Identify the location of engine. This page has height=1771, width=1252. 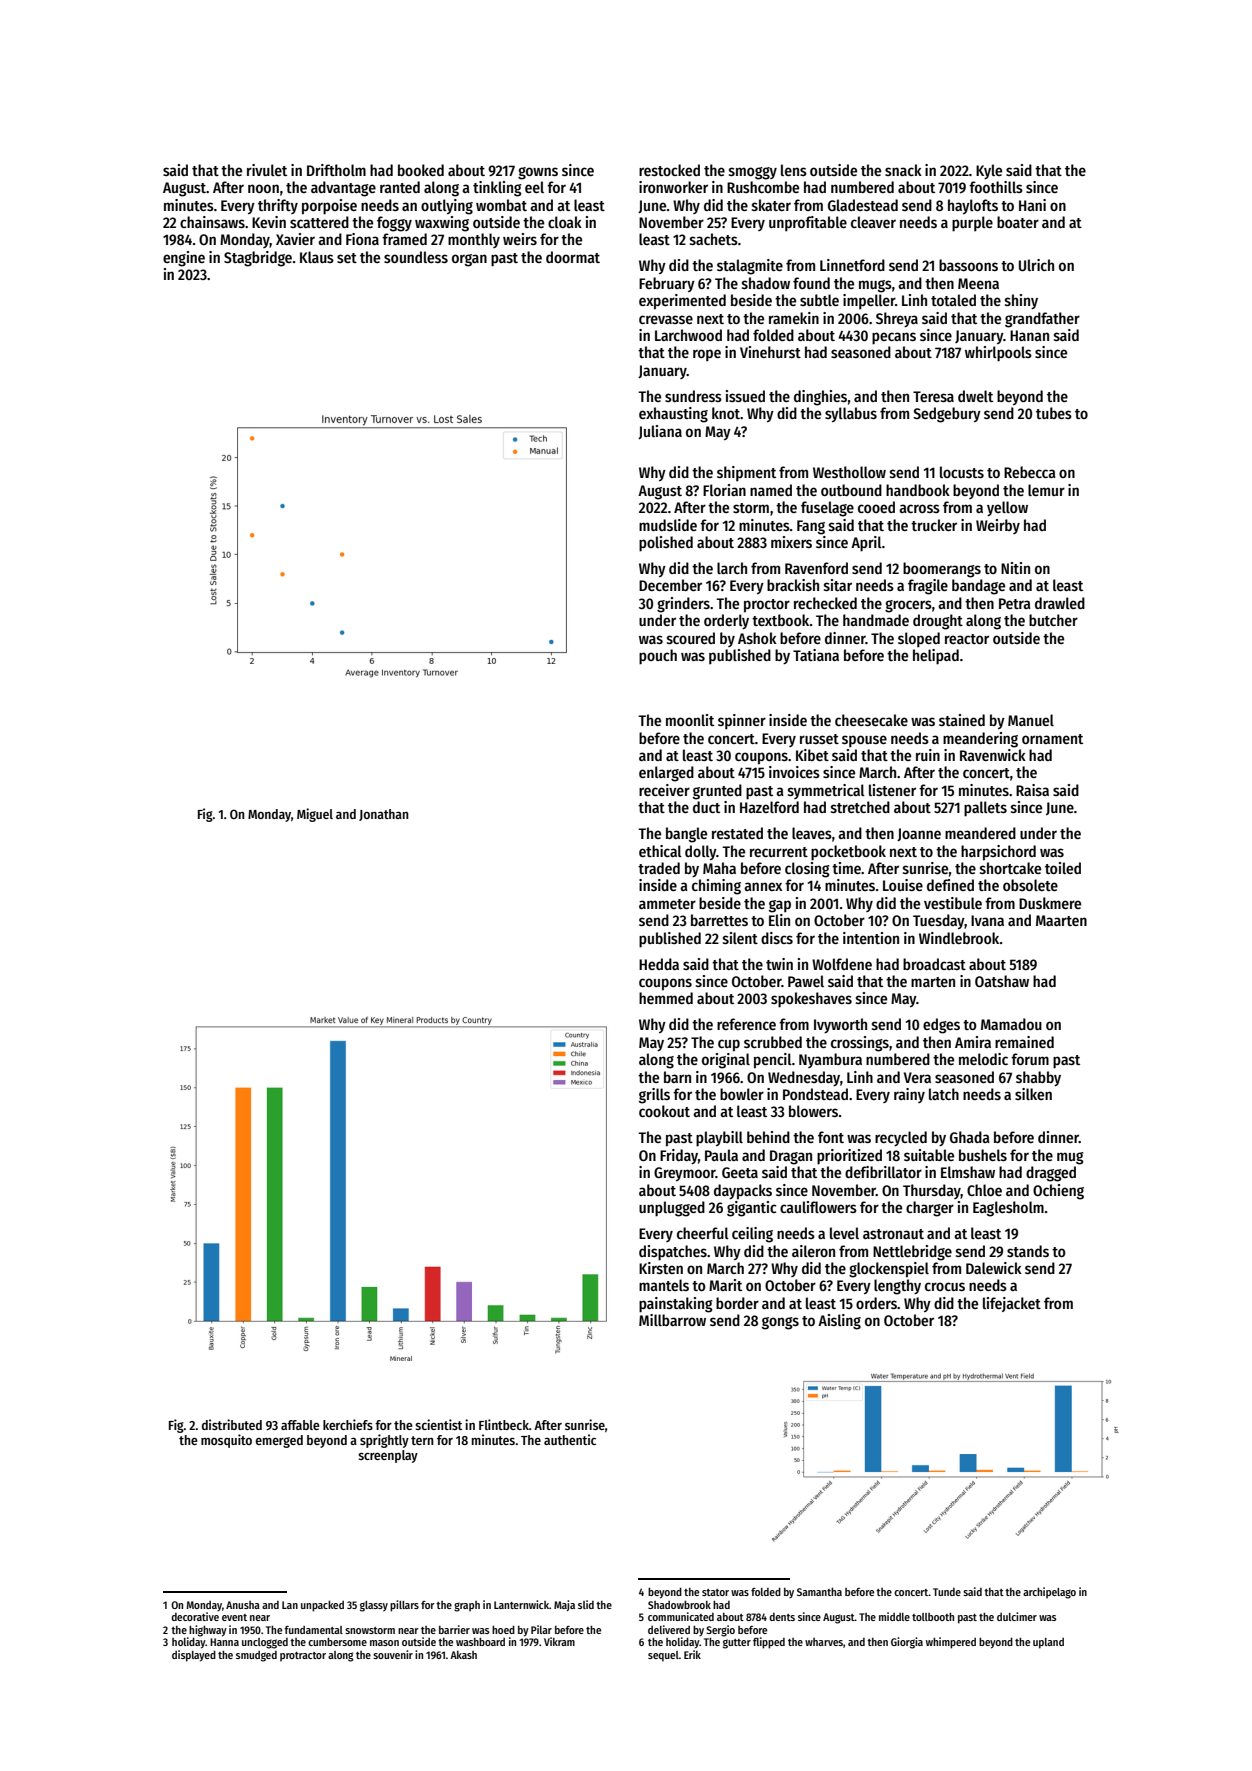
(184, 259).
